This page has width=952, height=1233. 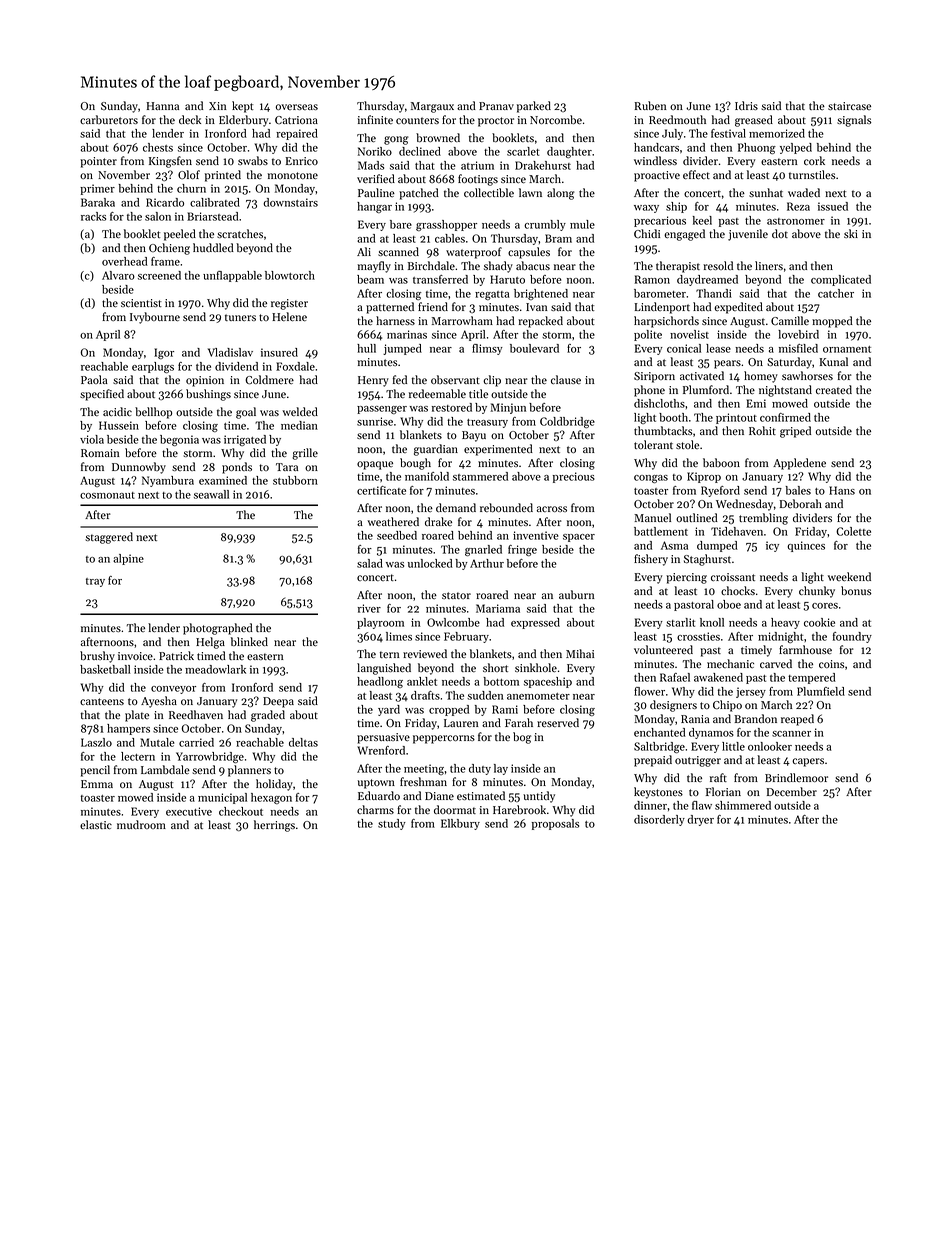 What do you see at coordinates (395, 321) in the page?
I see `harness` at bounding box center [395, 321].
